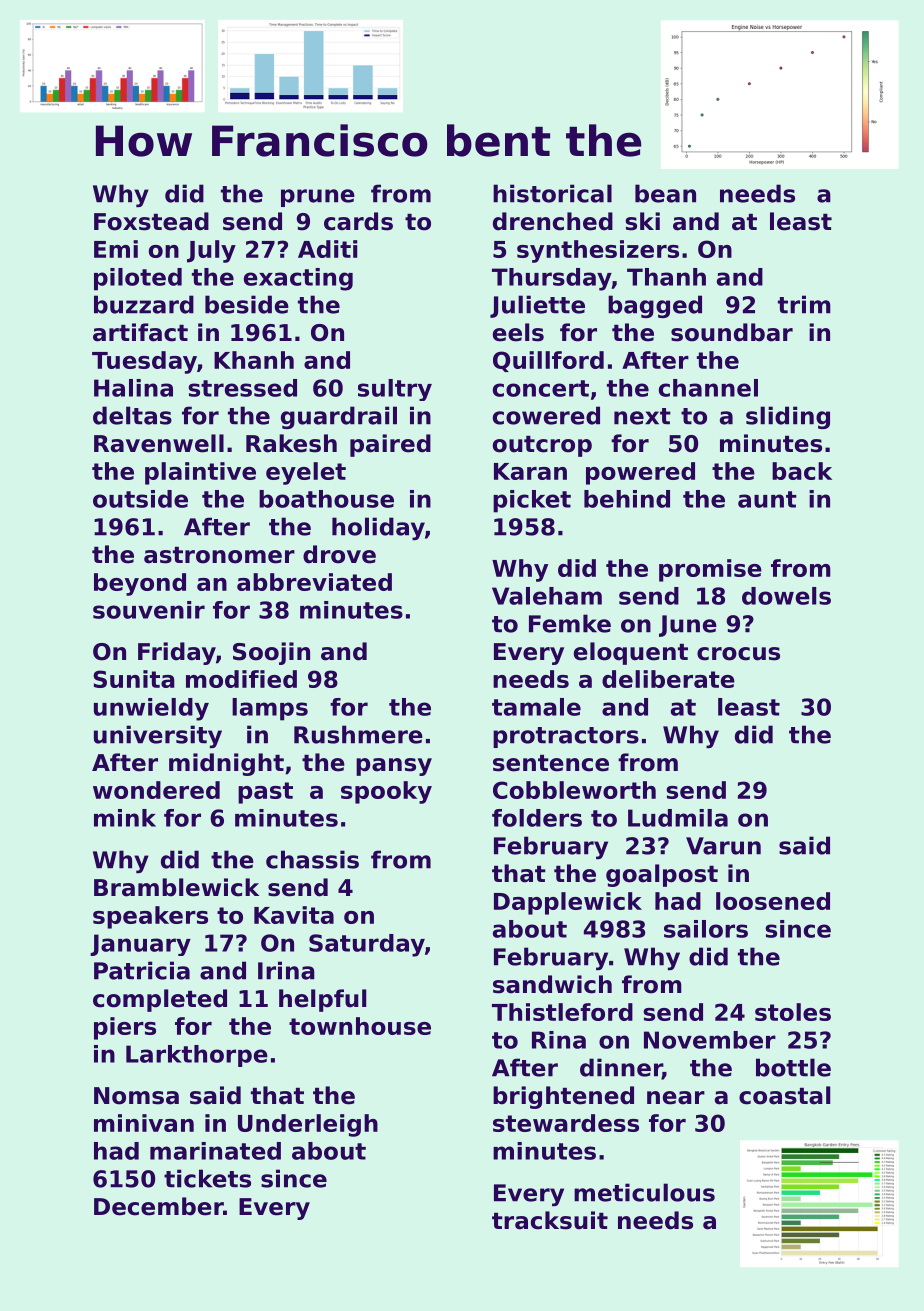 The width and height of the image is (924, 1311). What do you see at coordinates (207, 1178) in the image?
I see `tickets` at bounding box center [207, 1178].
